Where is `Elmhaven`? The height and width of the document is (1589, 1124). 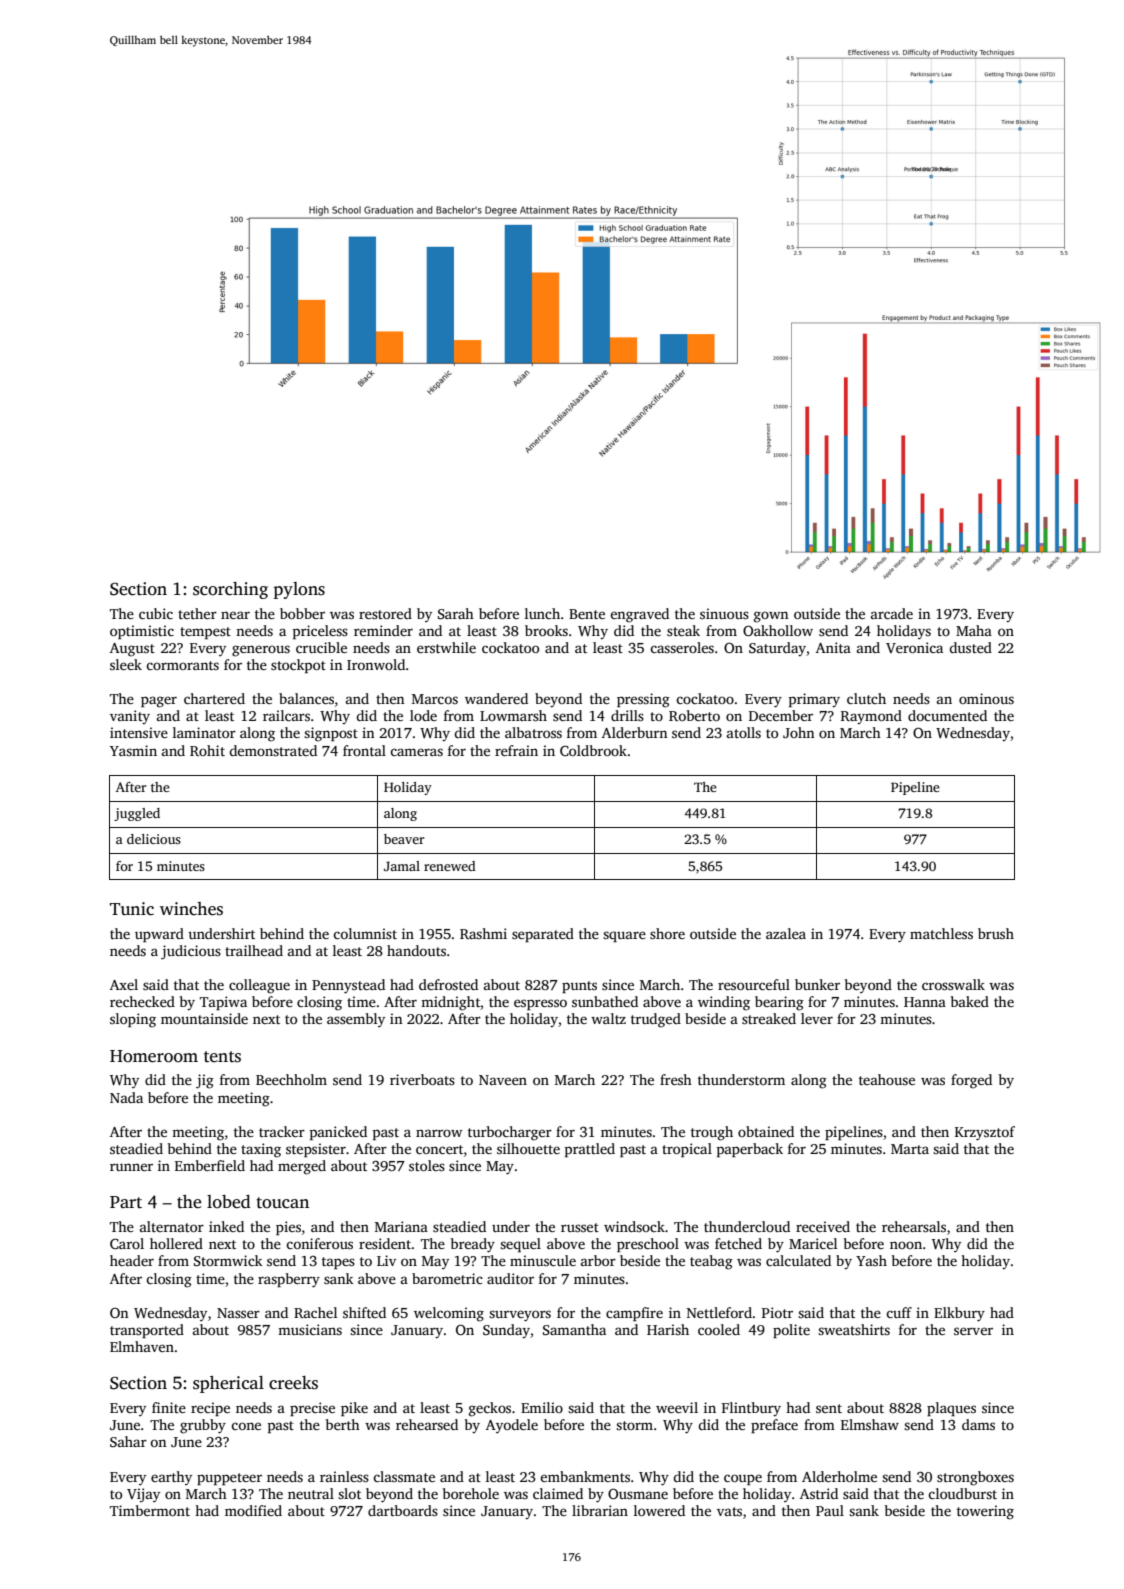
Elmhaven is located at coordinates (142, 1346).
